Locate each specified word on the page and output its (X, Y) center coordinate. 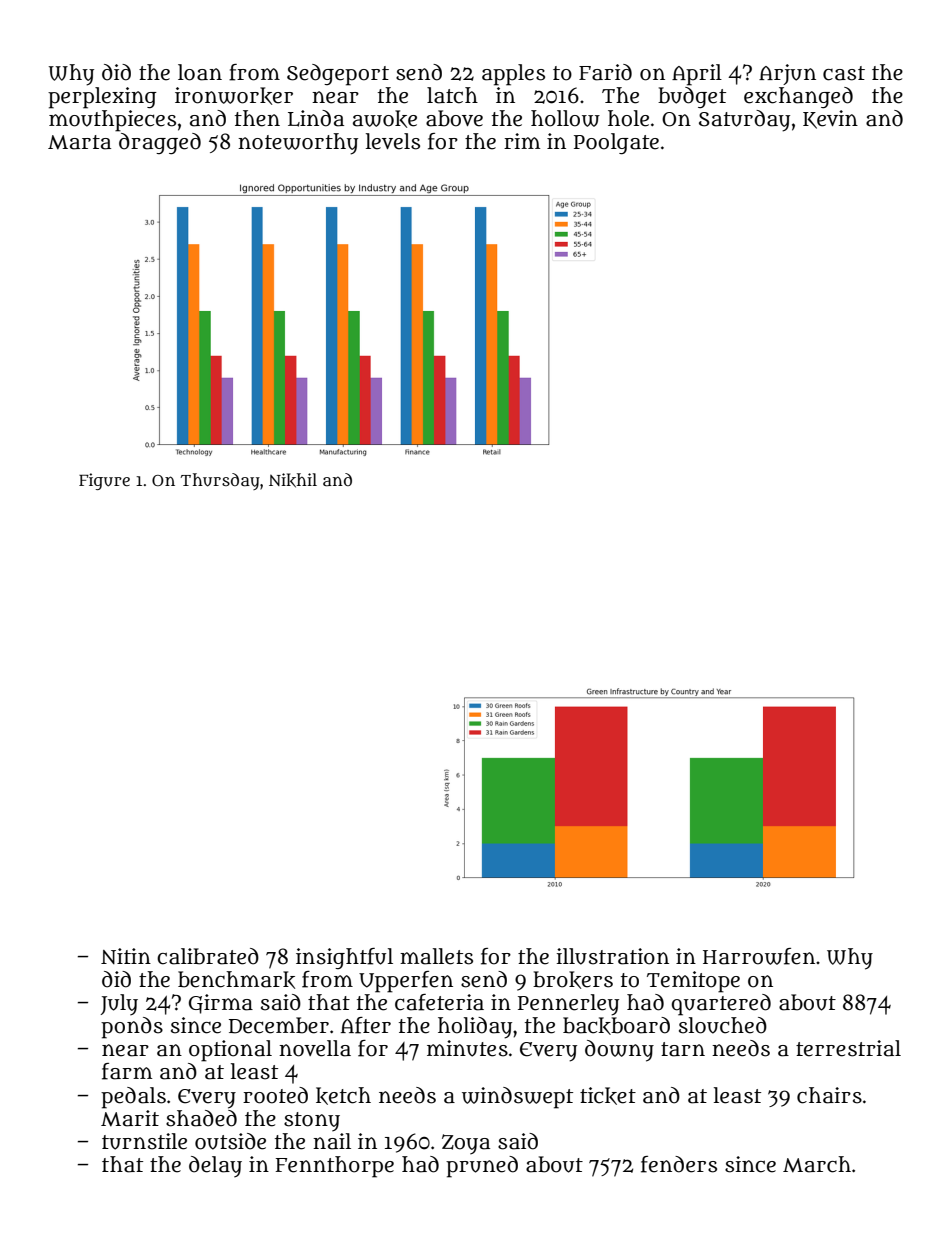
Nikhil (293, 480)
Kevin (830, 119)
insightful (344, 958)
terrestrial (848, 1048)
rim (522, 141)
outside (230, 1141)
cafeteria (439, 1002)
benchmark (236, 980)
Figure (104, 481)
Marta (79, 142)
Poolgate (616, 143)
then (257, 118)
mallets (436, 956)
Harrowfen (759, 956)
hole (628, 118)
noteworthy (298, 144)
